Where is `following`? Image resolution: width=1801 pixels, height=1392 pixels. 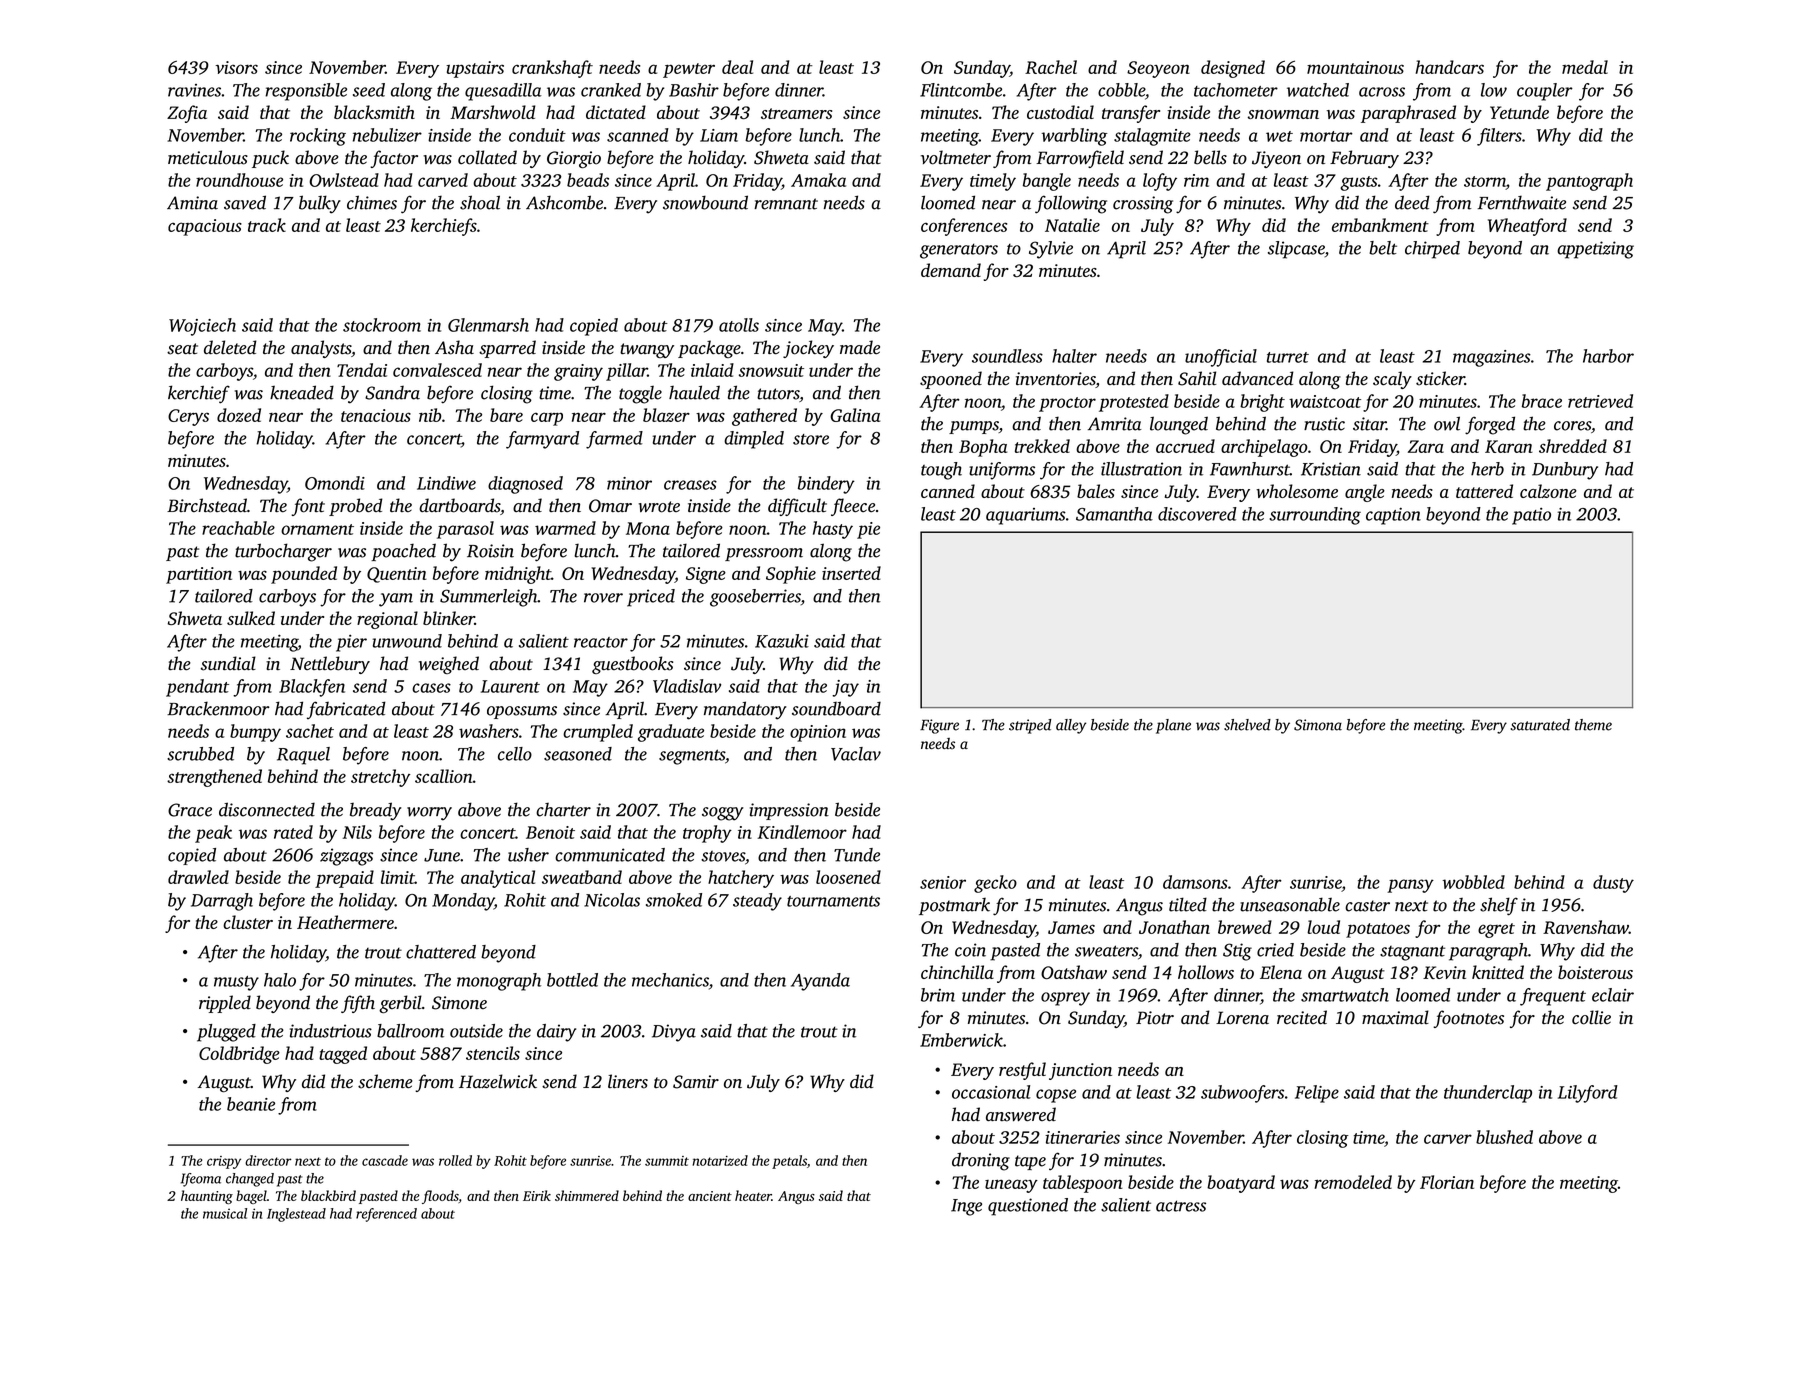 following is located at coordinates (1071, 204).
